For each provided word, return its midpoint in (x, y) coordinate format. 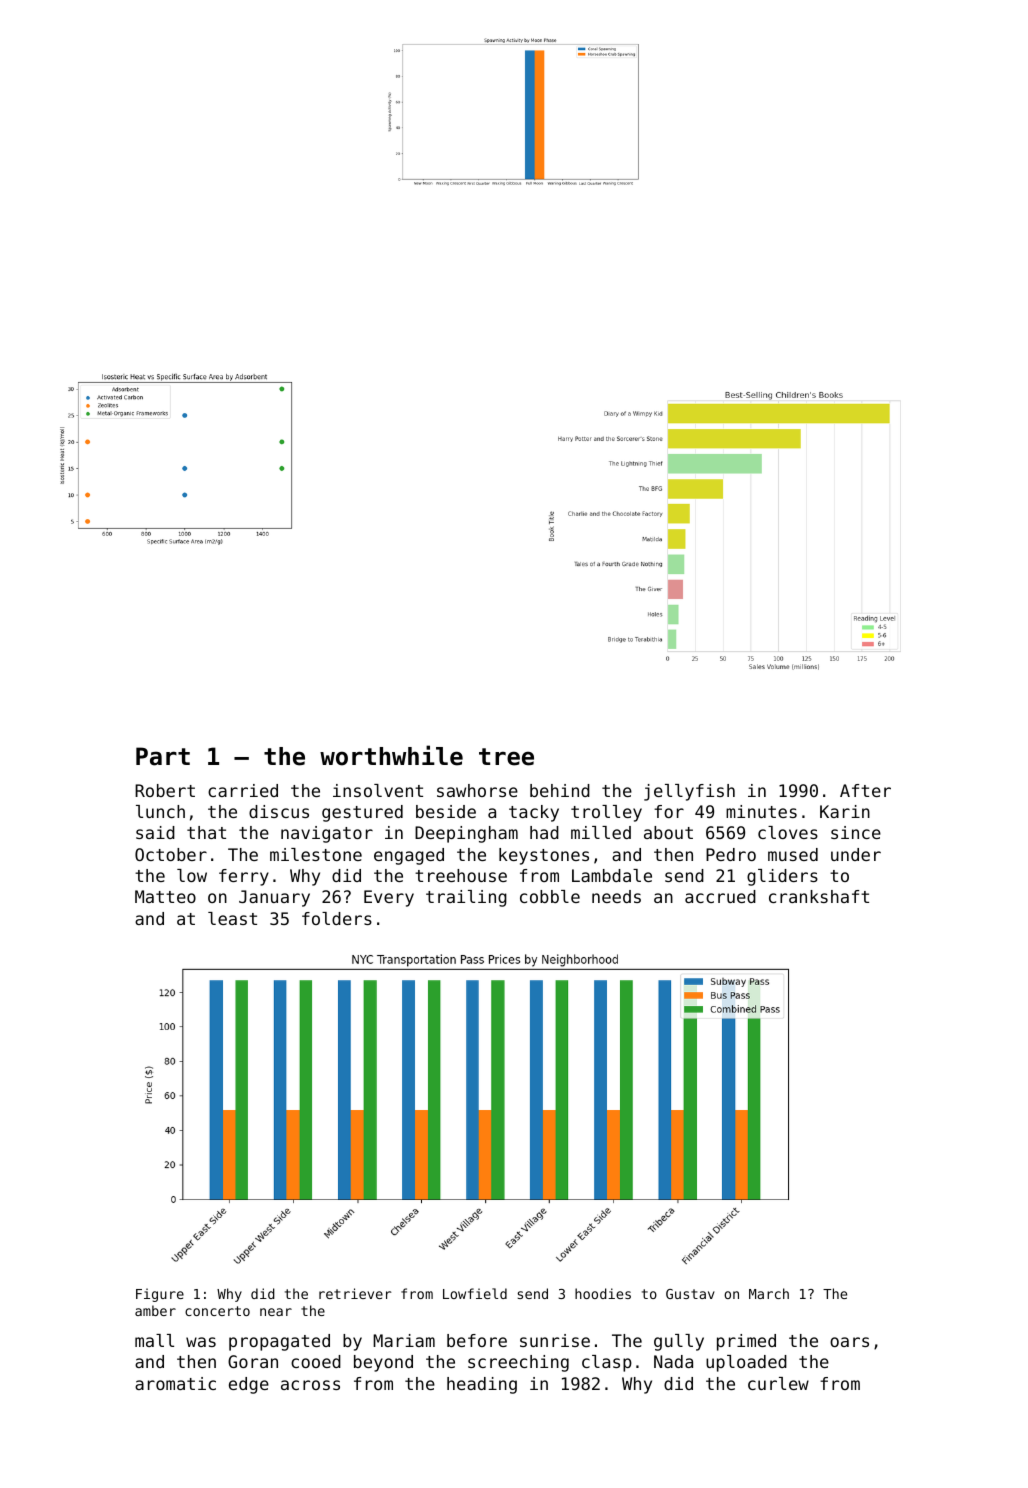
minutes (761, 811)
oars (849, 1342)
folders (337, 918)
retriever (355, 1293)
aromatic (175, 1383)
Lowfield (475, 1293)
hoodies (603, 1293)
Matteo (165, 896)
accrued (720, 896)
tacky (534, 813)
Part (163, 756)
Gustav (690, 1294)
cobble (550, 896)
